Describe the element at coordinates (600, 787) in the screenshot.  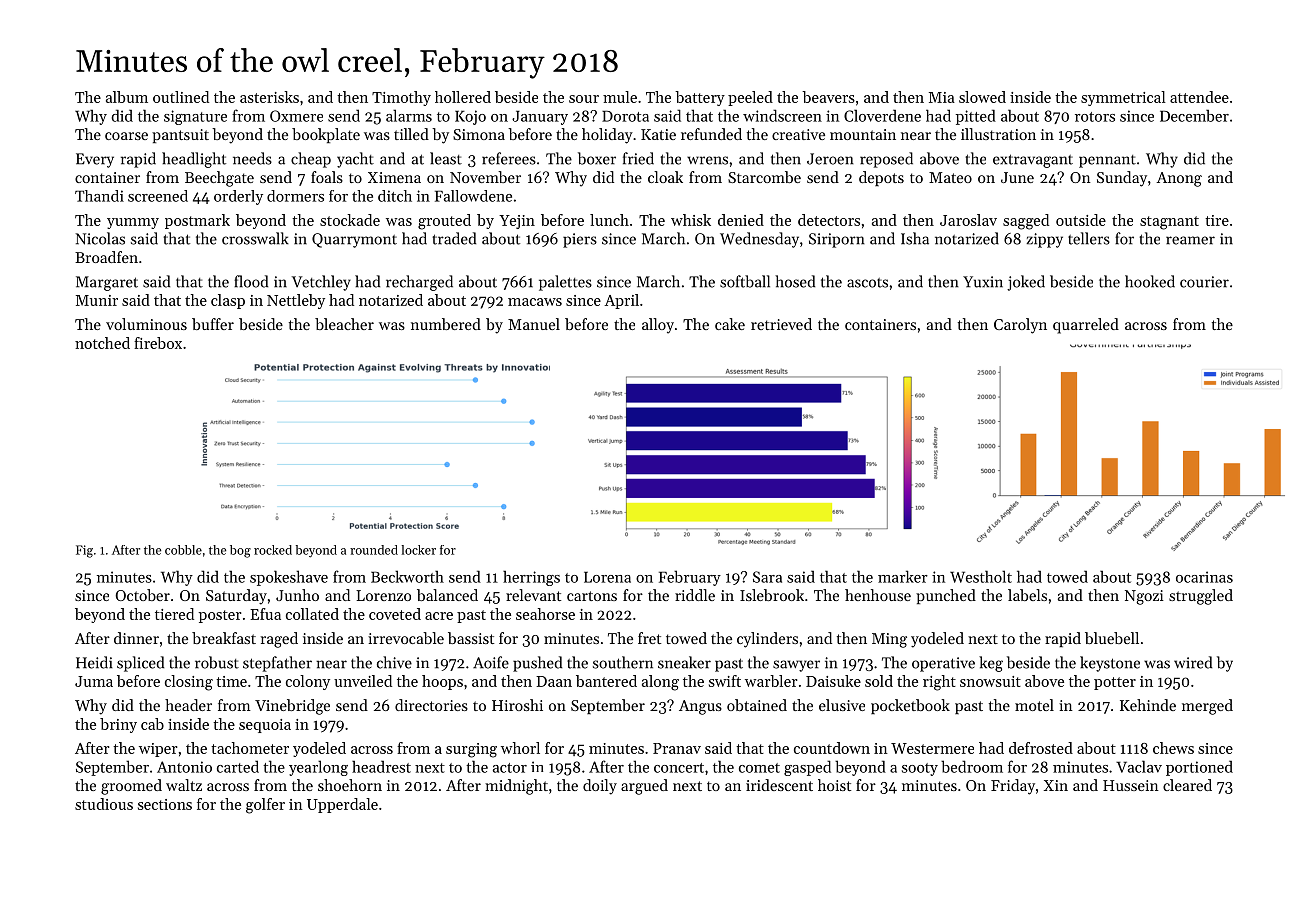
I see `doily` at that location.
